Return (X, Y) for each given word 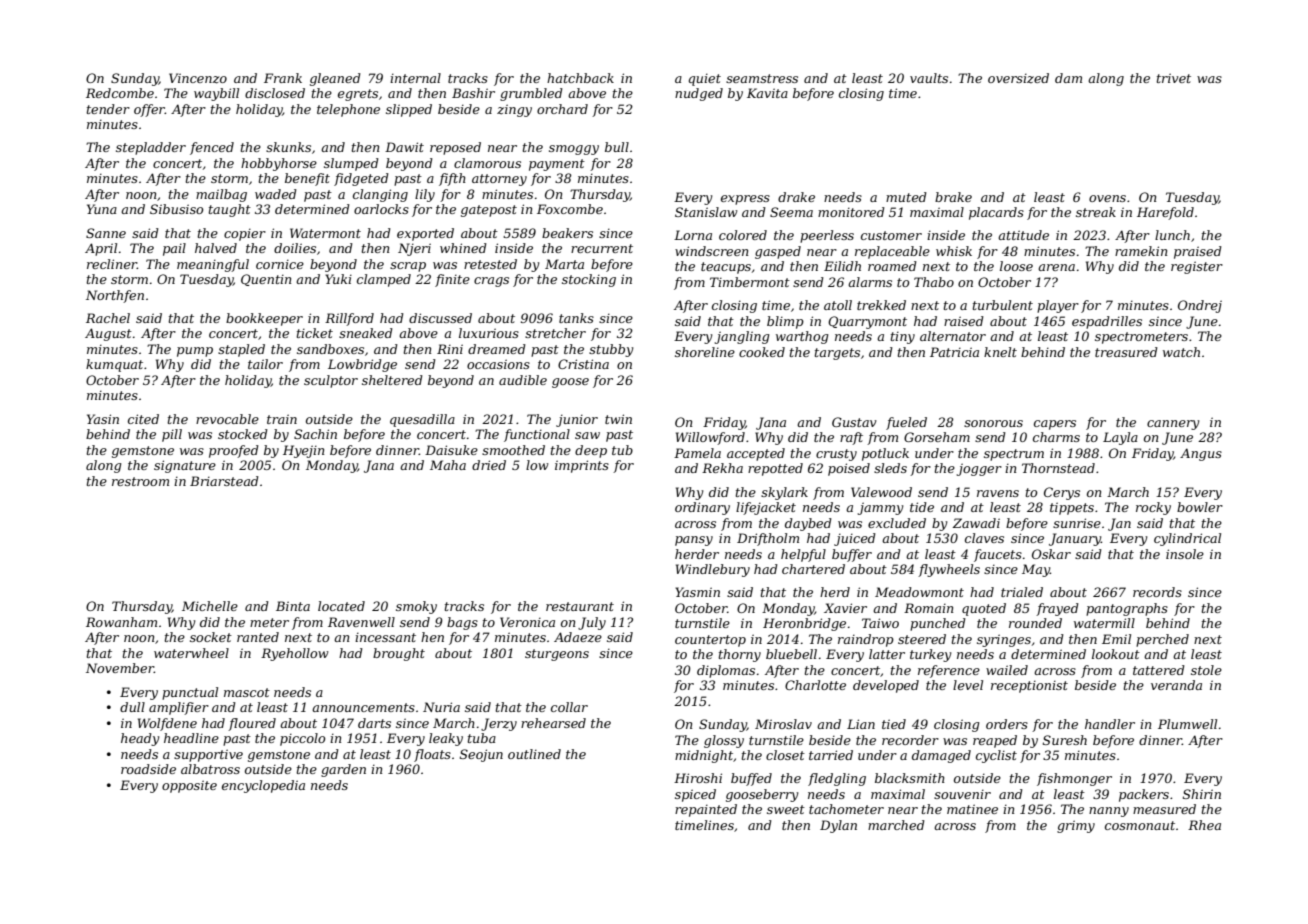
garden (343, 770)
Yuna (102, 209)
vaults (929, 78)
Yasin (103, 419)
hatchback (580, 78)
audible (523, 380)
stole (1206, 670)
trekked (881, 305)
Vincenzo (198, 78)
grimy (1076, 826)
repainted (706, 810)
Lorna (693, 235)
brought (399, 654)
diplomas (726, 671)
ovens (1107, 198)
